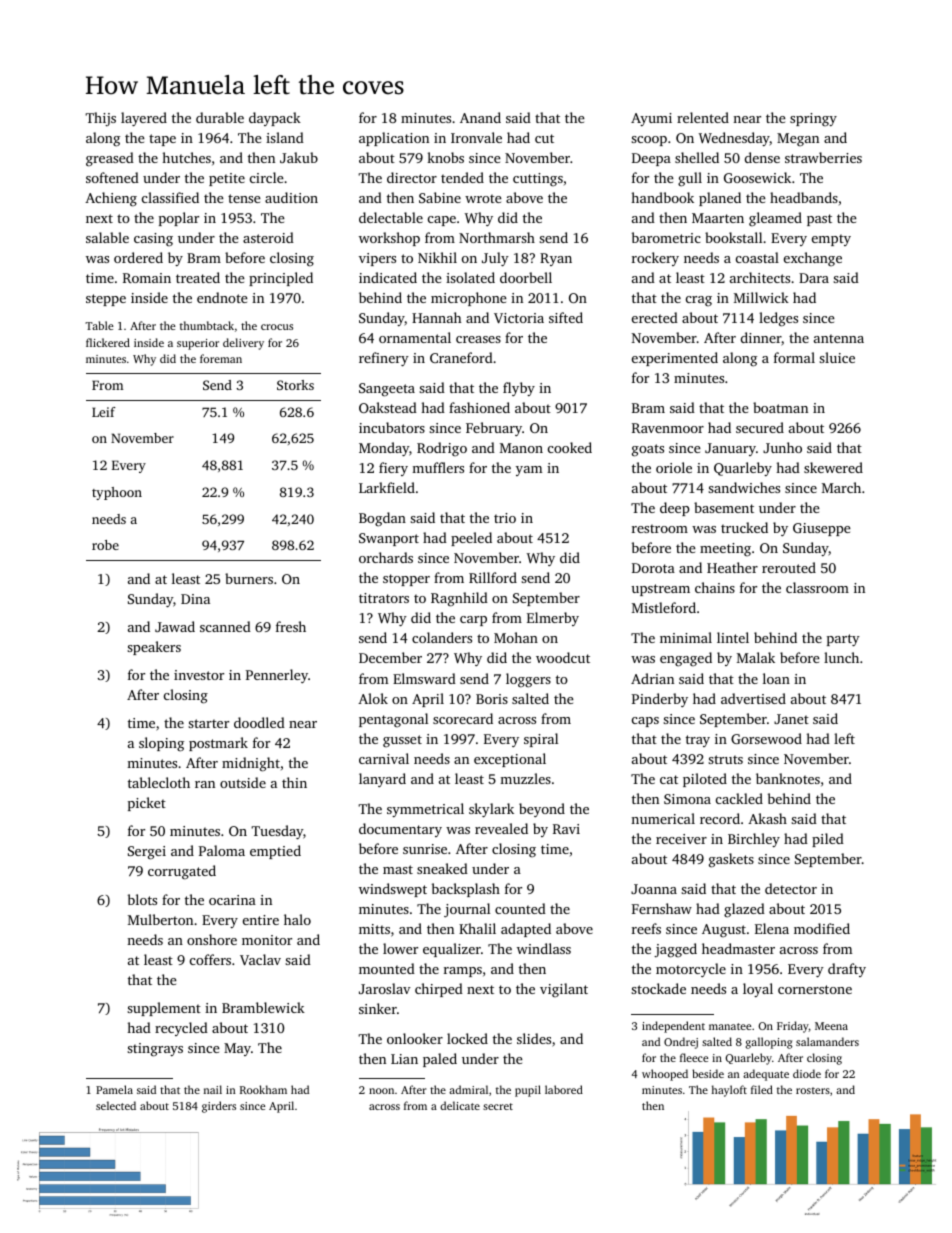  What do you see at coordinates (114, 1089) in the image?
I see `Pamela` at bounding box center [114, 1089].
